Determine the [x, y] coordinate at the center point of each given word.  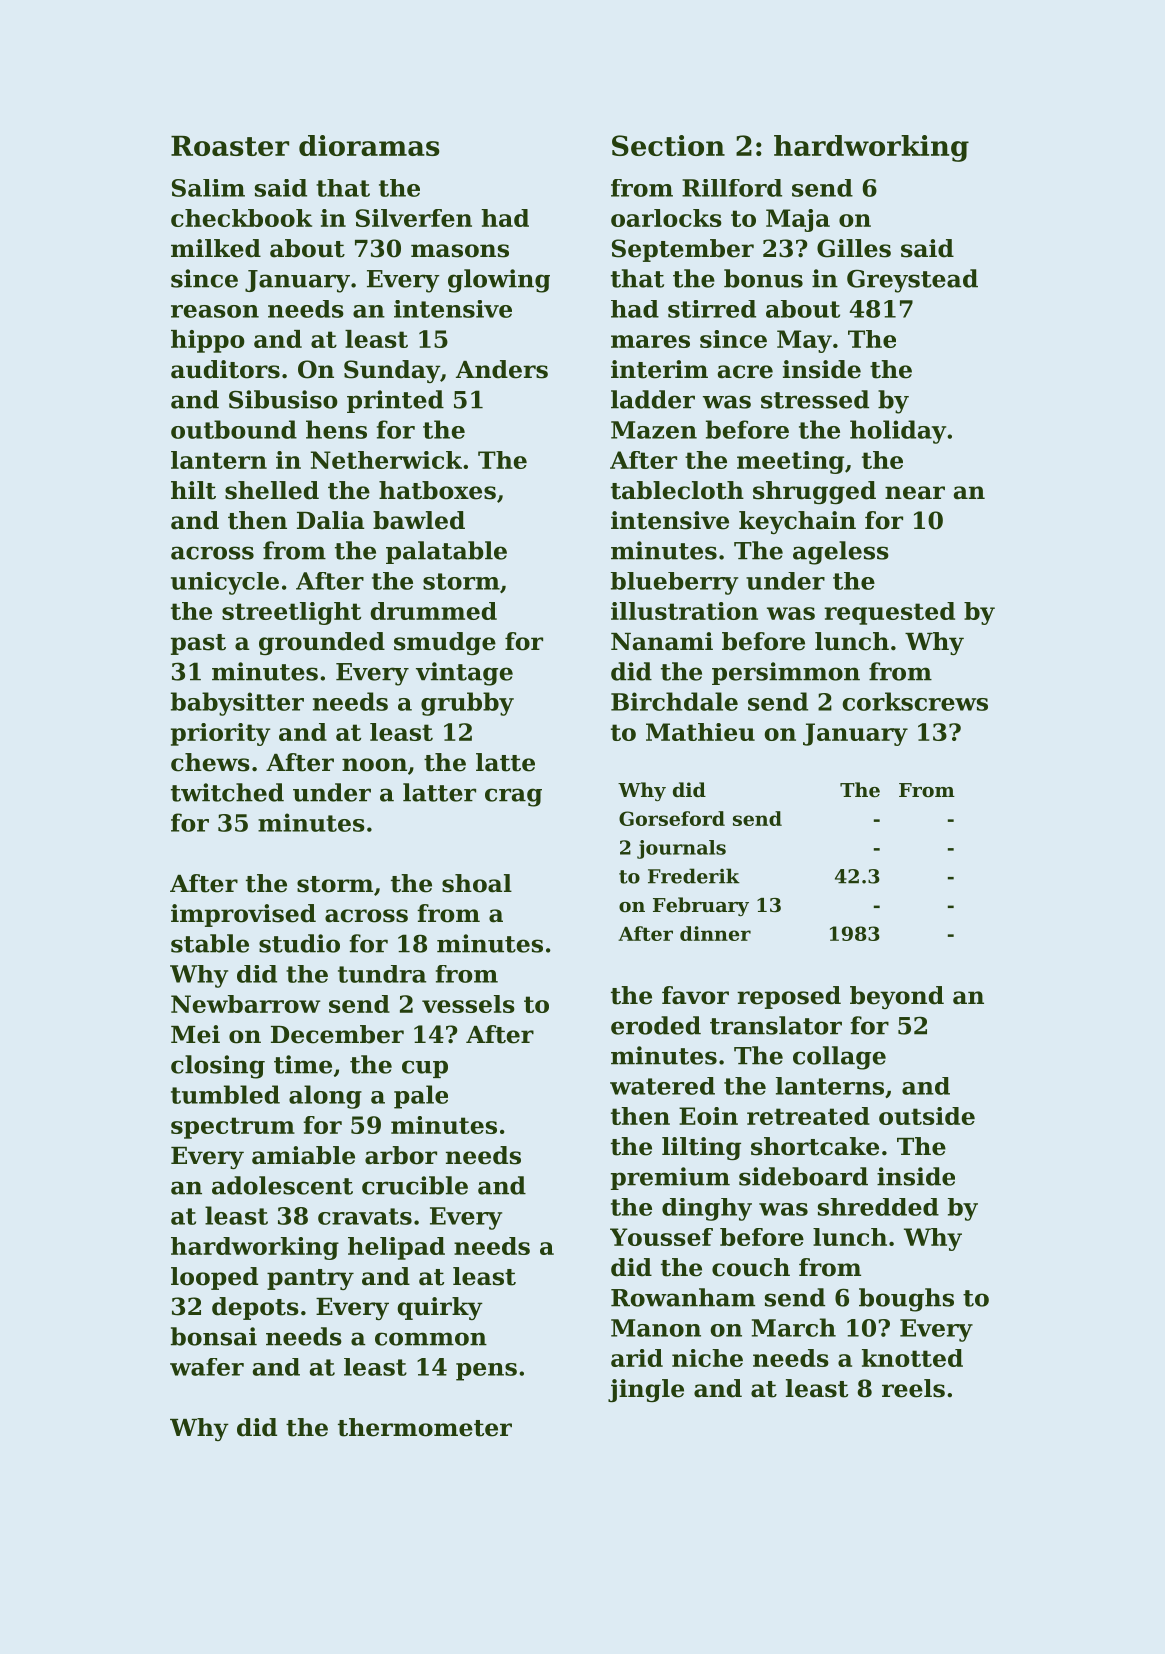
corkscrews [915, 701]
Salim [208, 188]
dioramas [369, 145]
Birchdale [674, 701]
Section [668, 145]
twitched [227, 792]
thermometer [425, 1427]
